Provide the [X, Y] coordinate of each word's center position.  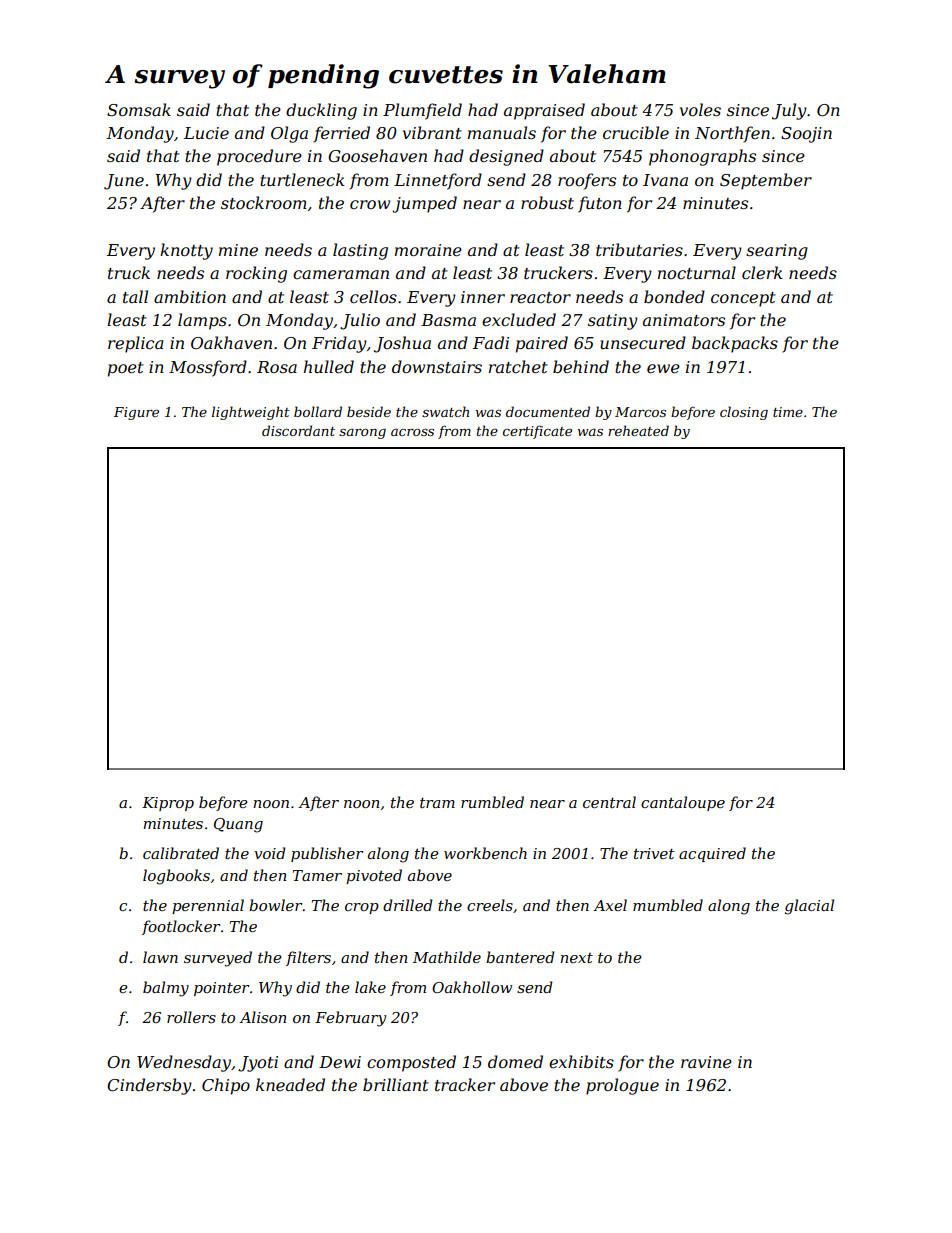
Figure [136, 413]
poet [126, 369]
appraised [544, 111]
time [788, 412]
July [789, 111]
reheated [638, 430]
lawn [160, 957]
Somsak [139, 109]
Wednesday [184, 1063]
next [576, 958]
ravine [706, 1062]
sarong [362, 434]
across [412, 432]
